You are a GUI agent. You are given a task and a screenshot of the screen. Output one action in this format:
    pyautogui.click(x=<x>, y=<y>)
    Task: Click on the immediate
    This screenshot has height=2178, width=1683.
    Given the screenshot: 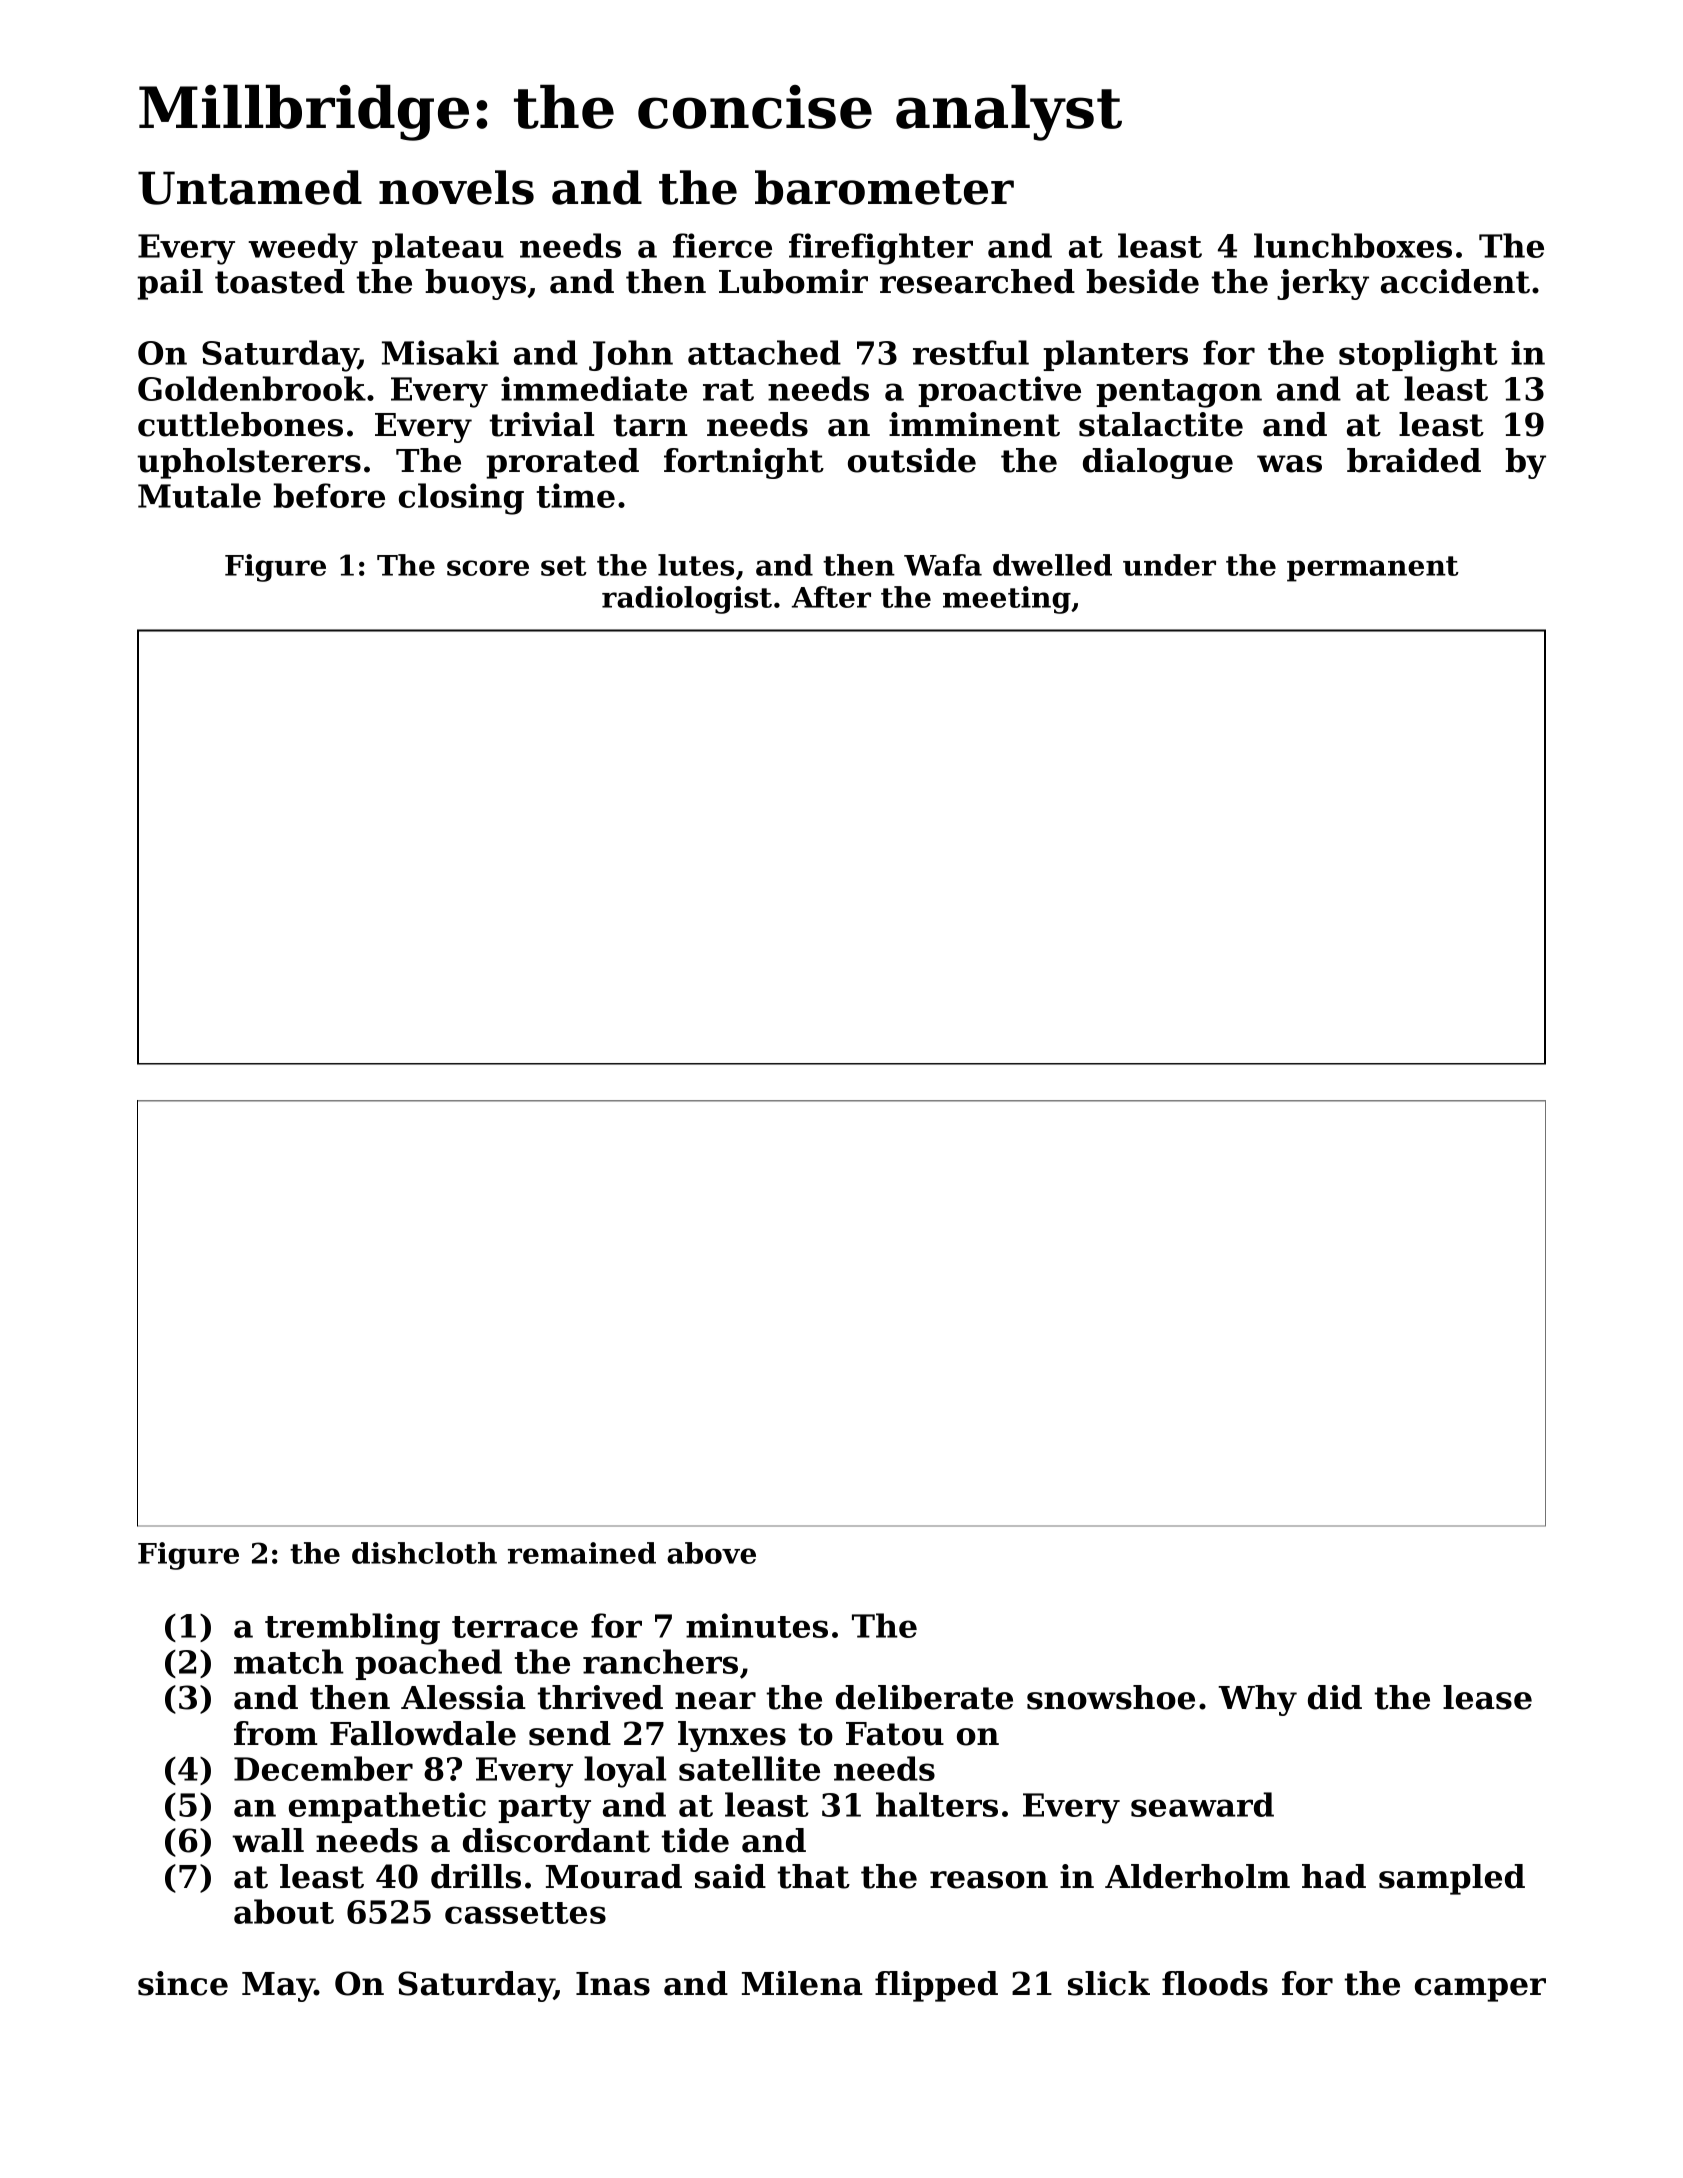 What is the action you would take?
    pyautogui.click(x=594, y=388)
